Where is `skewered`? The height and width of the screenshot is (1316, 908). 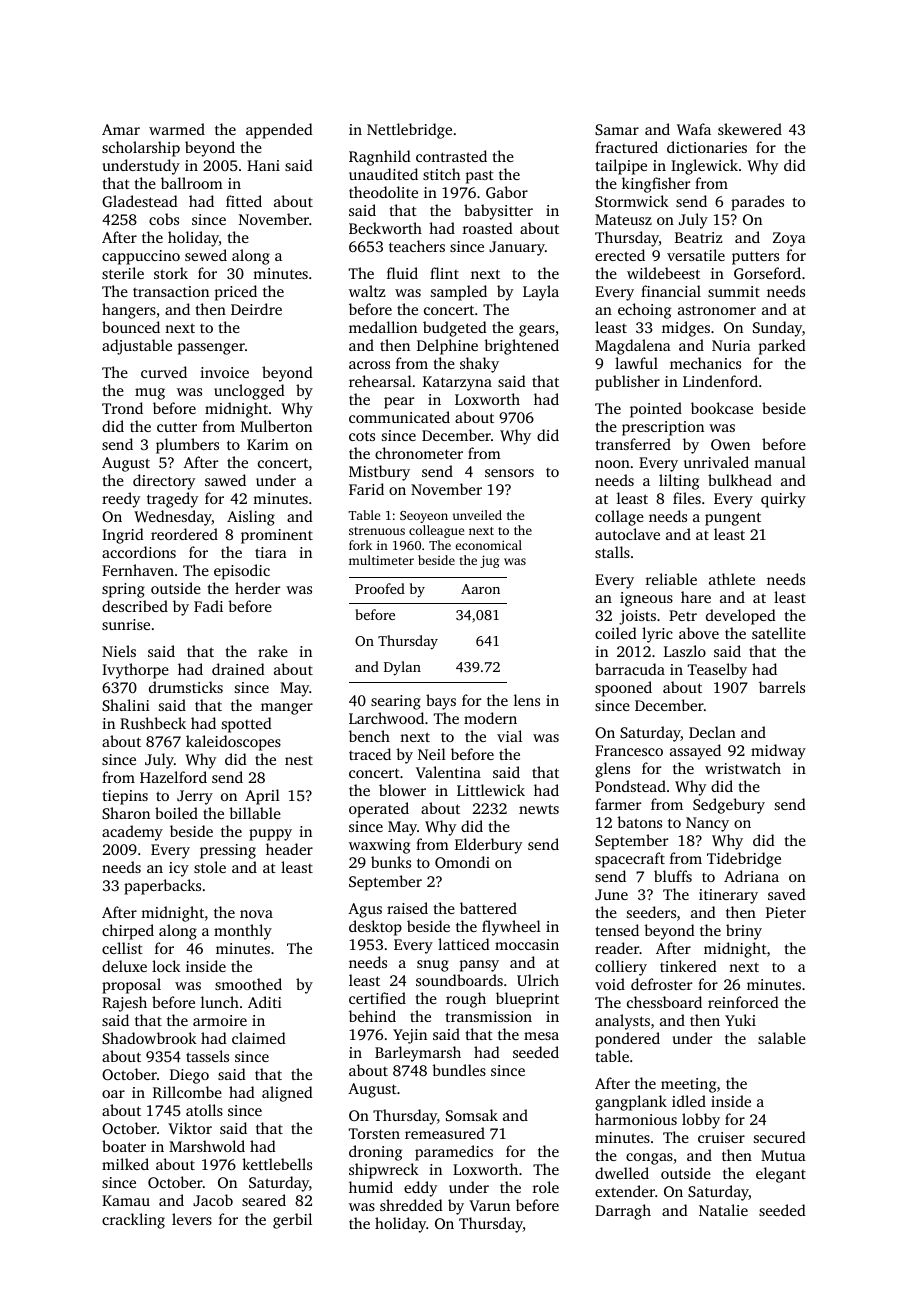 skewered is located at coordinates (750, 129).
